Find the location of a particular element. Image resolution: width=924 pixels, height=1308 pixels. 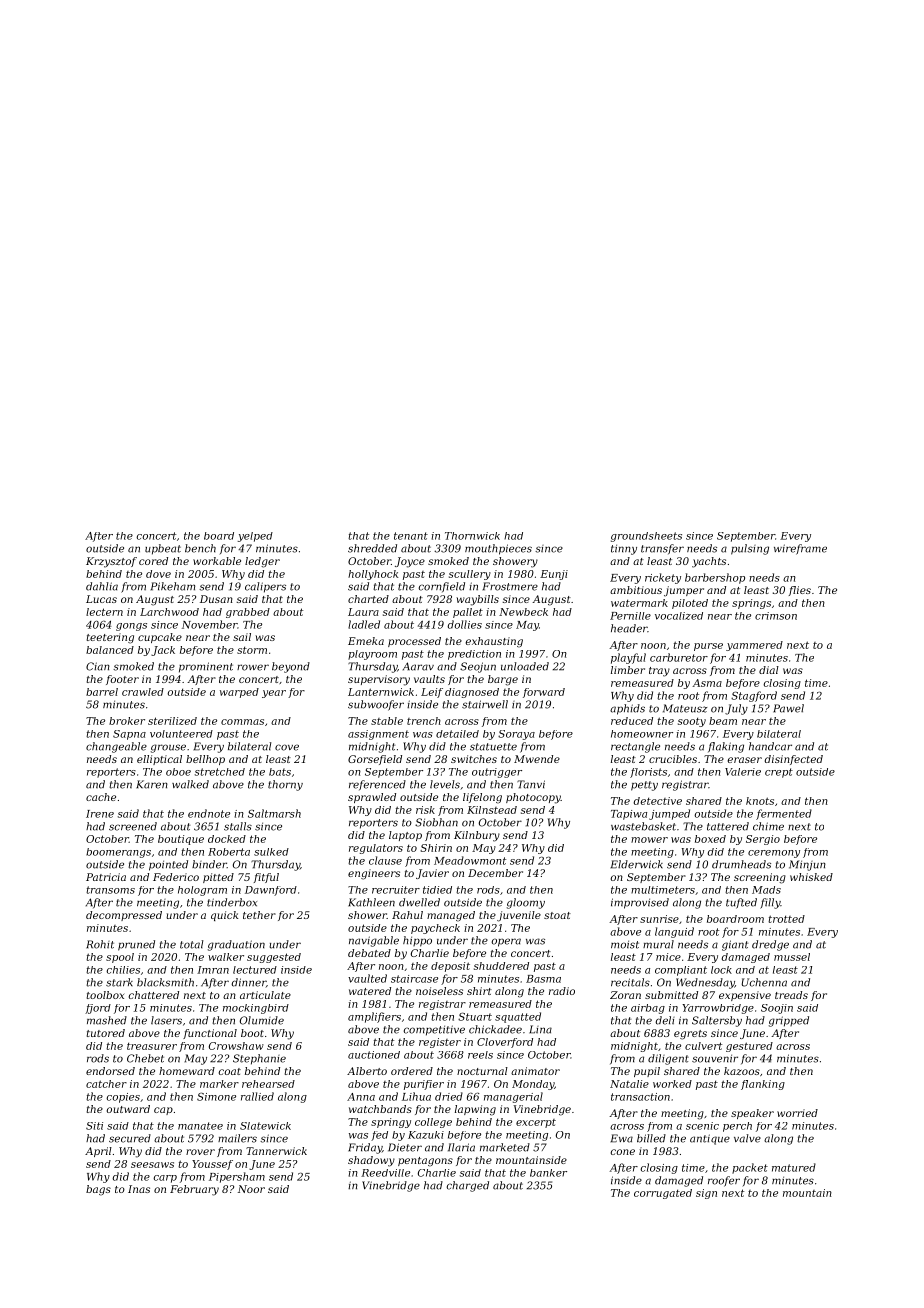

wireframe is located at coordinates (800, 549).
